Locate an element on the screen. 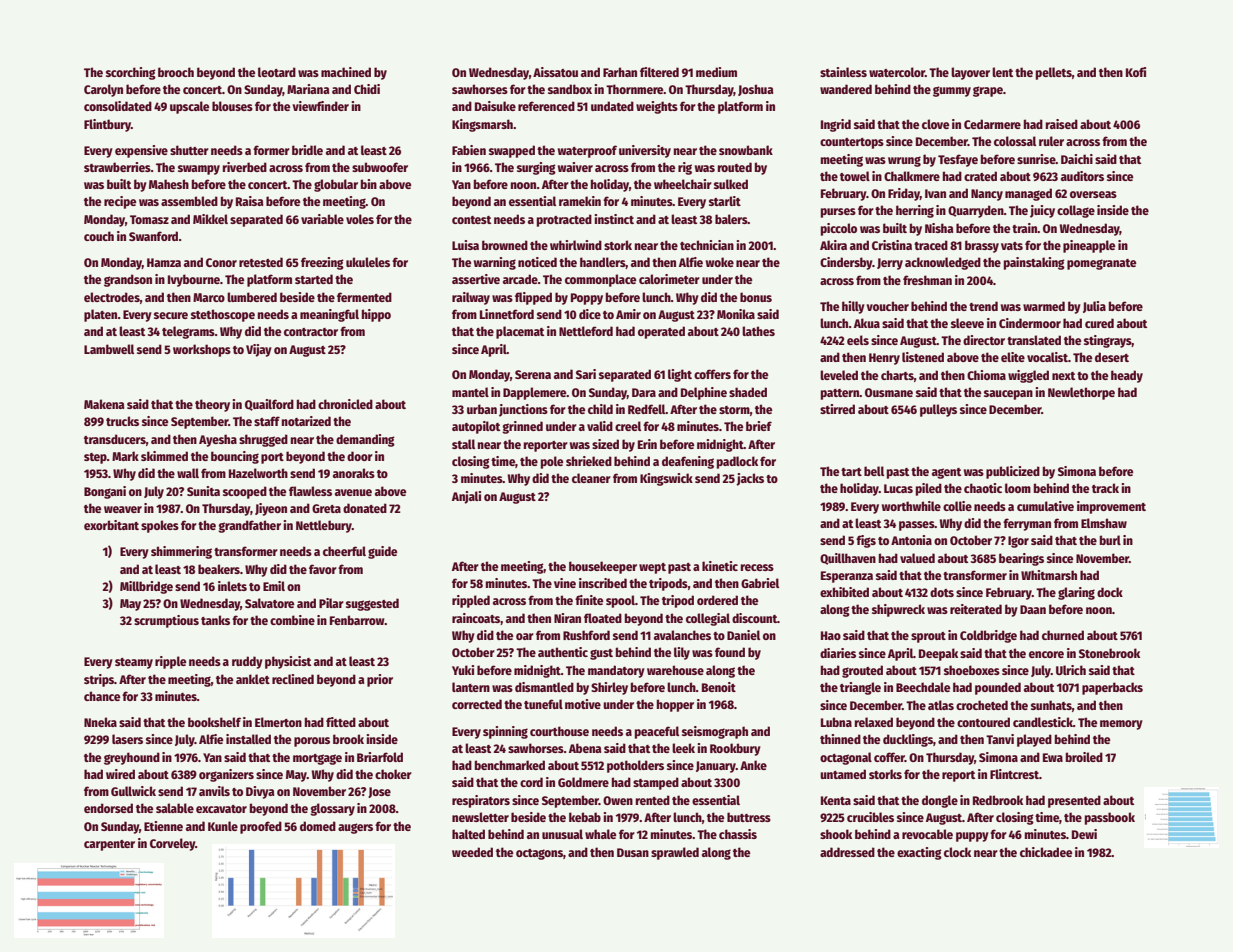  Rushford is located at coordinates (586, 635).
